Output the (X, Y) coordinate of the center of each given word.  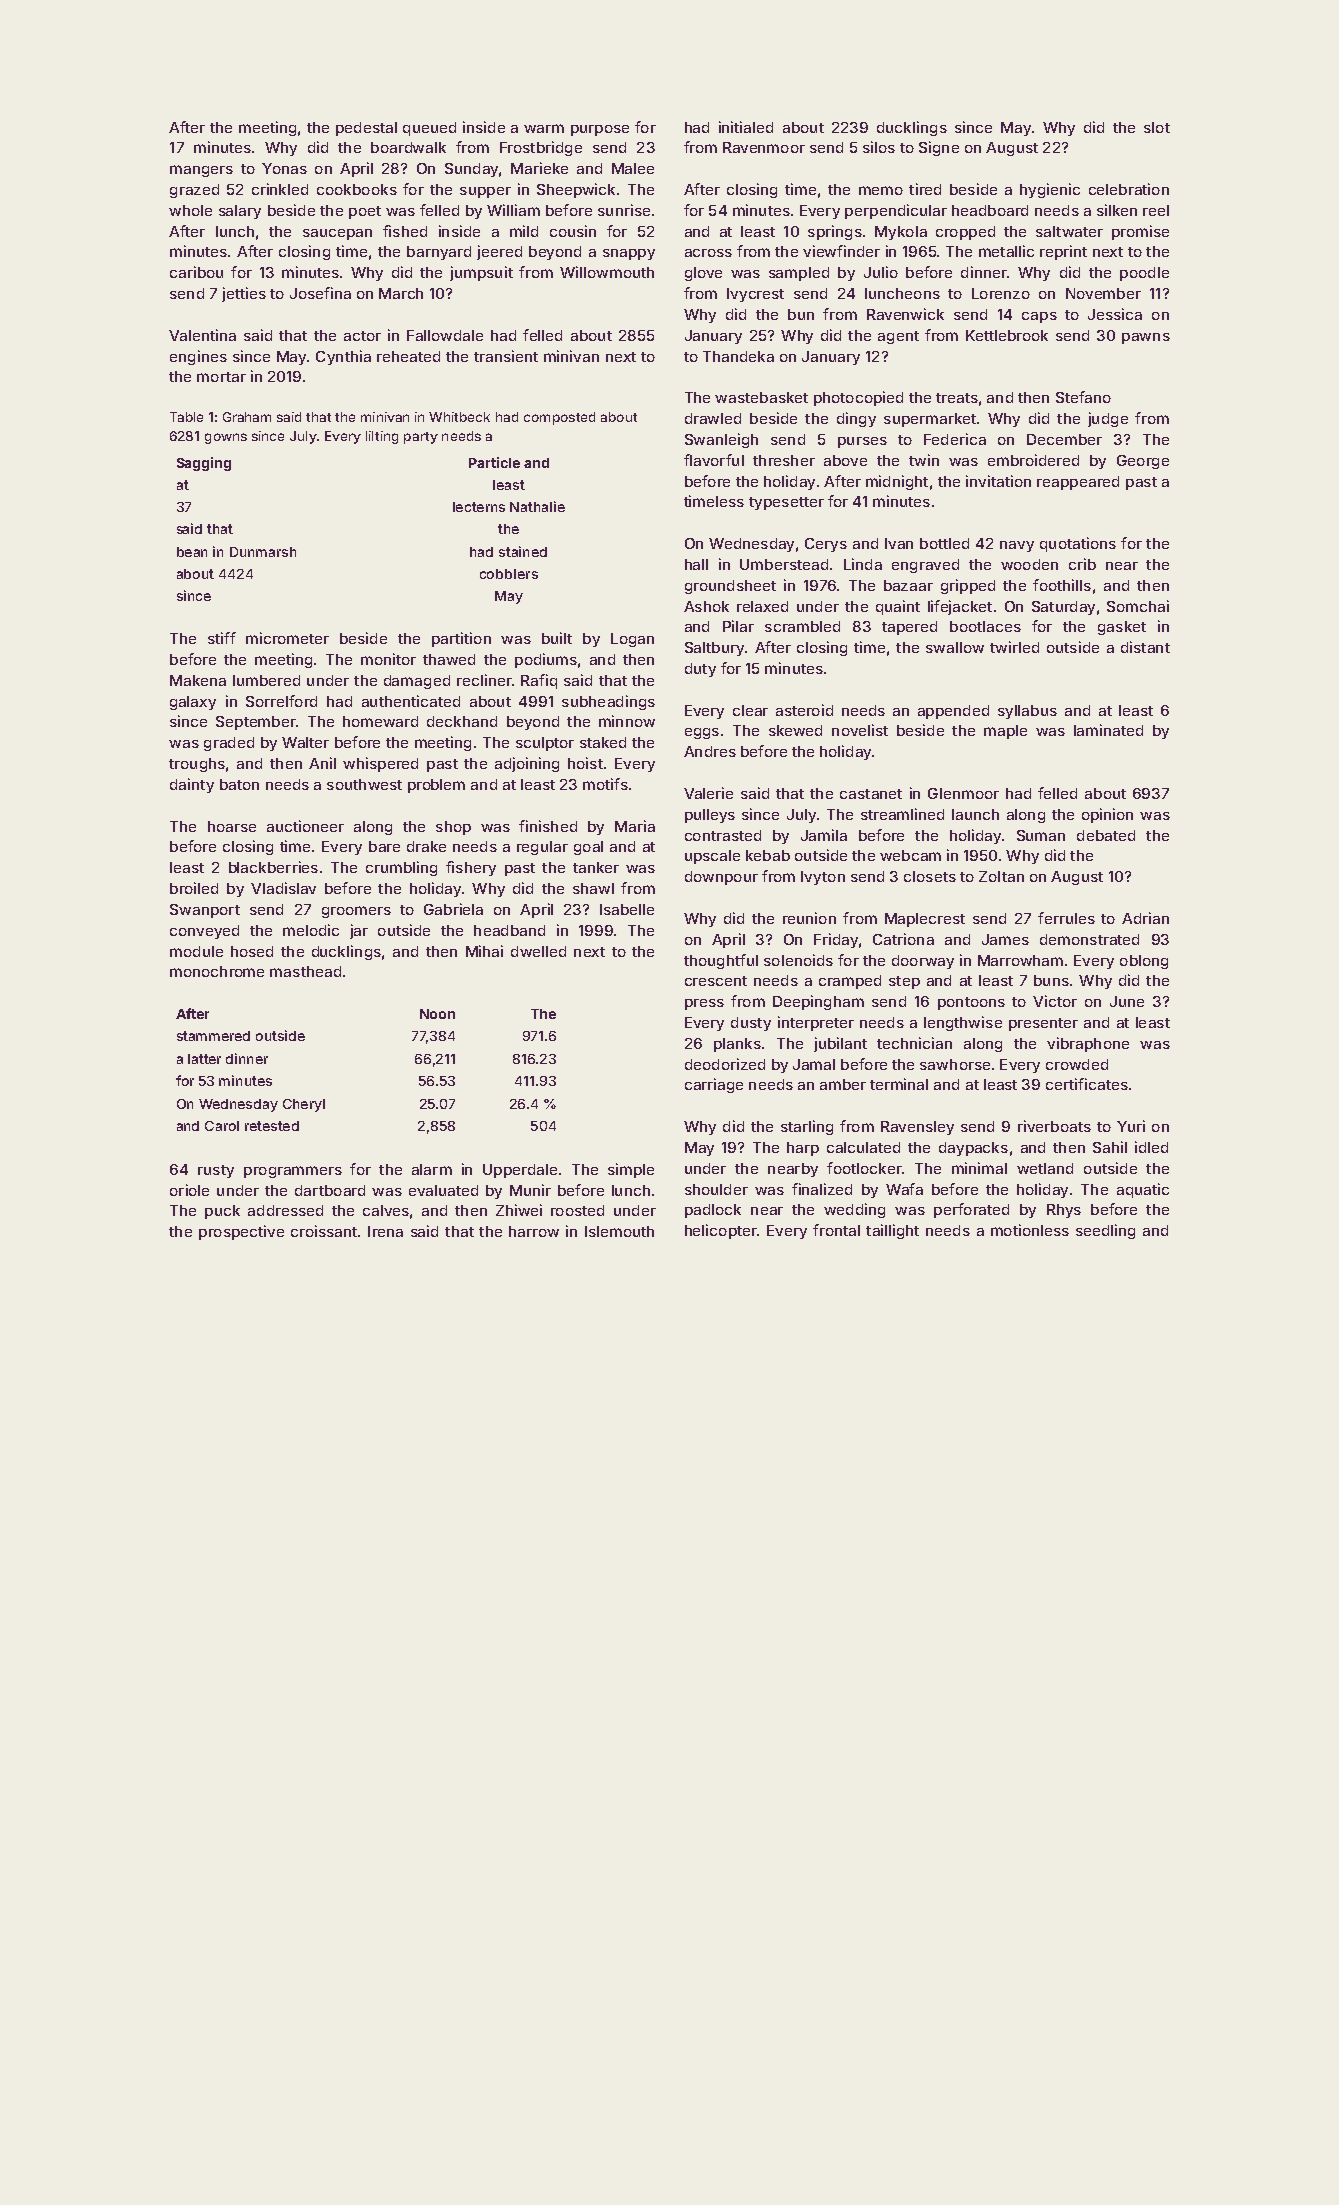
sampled (799, 274)
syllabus (1027, 712)
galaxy (193, 703)
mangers (201, 171)
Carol (222, 1126)
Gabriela (453, 909)
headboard (990, 210)
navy (1017, 546)
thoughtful (721, 961)
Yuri (1131, 1126)
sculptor (545, 744)
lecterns (479, 507)
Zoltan (1001, 876)
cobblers (509, 574)
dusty (751, 1024)
